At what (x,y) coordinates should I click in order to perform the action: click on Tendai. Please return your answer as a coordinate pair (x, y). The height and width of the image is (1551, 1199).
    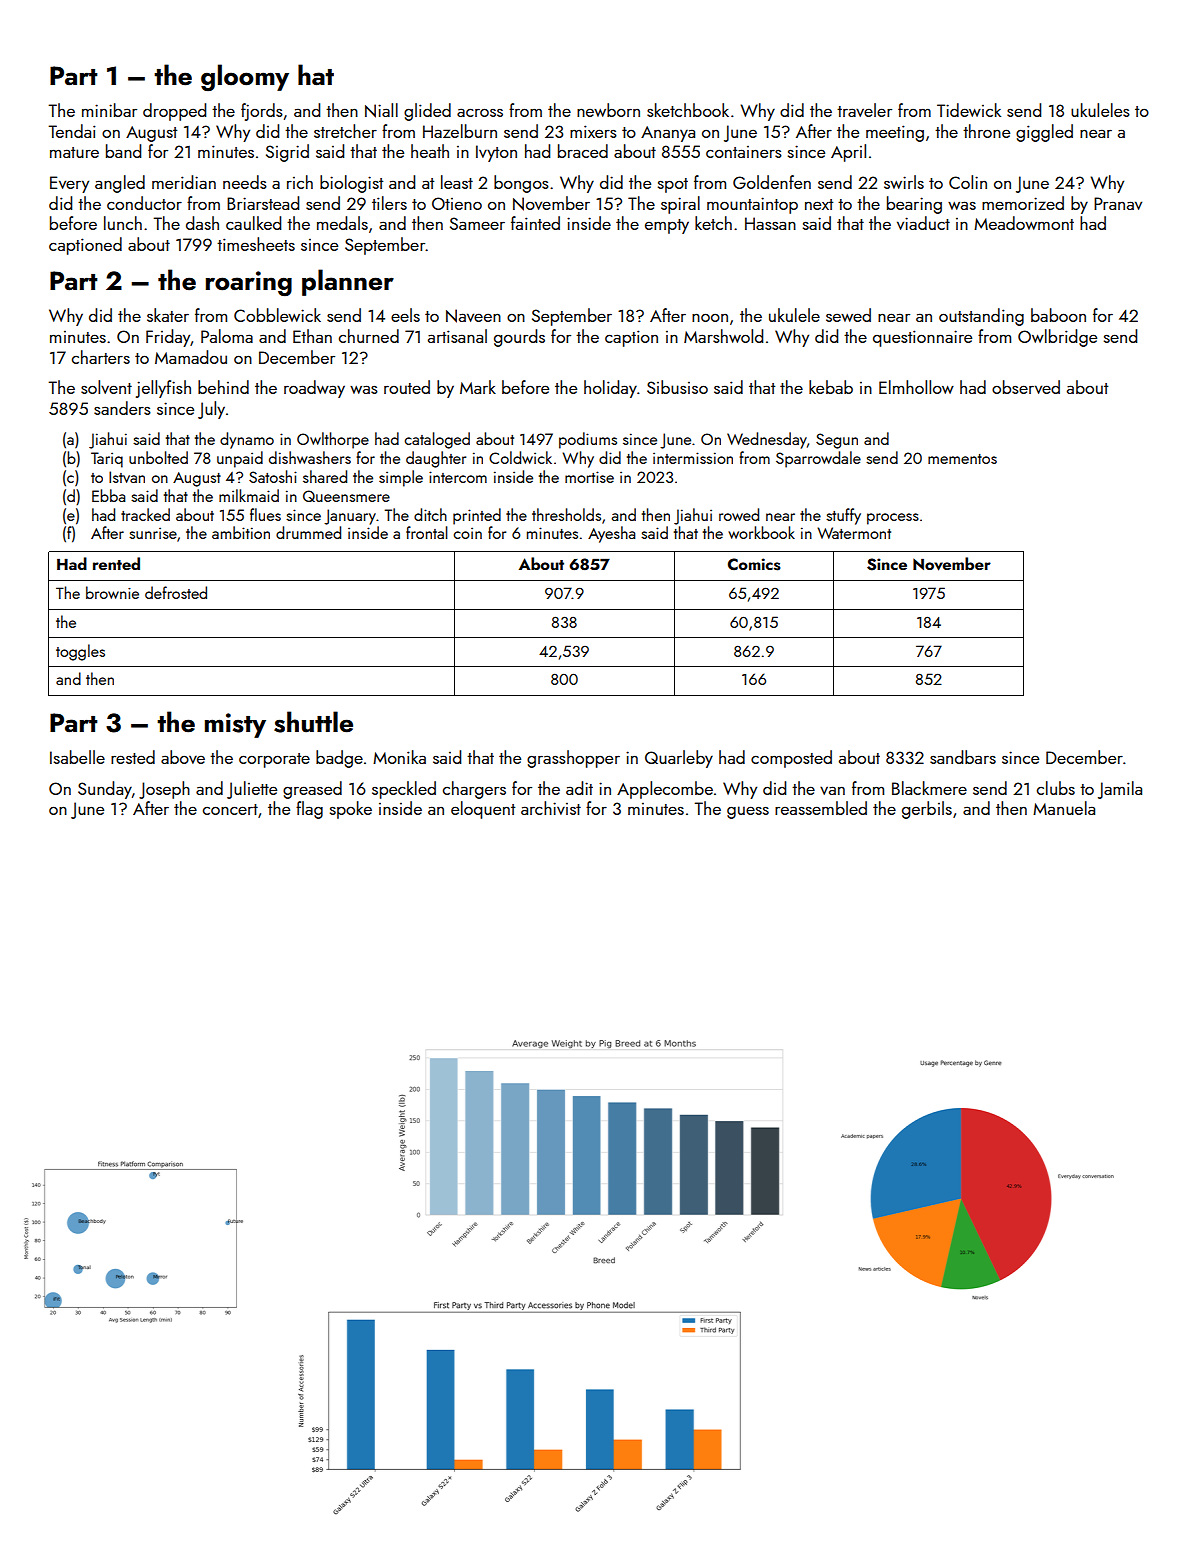
    Looking at the image, I should click on (72, 131).
